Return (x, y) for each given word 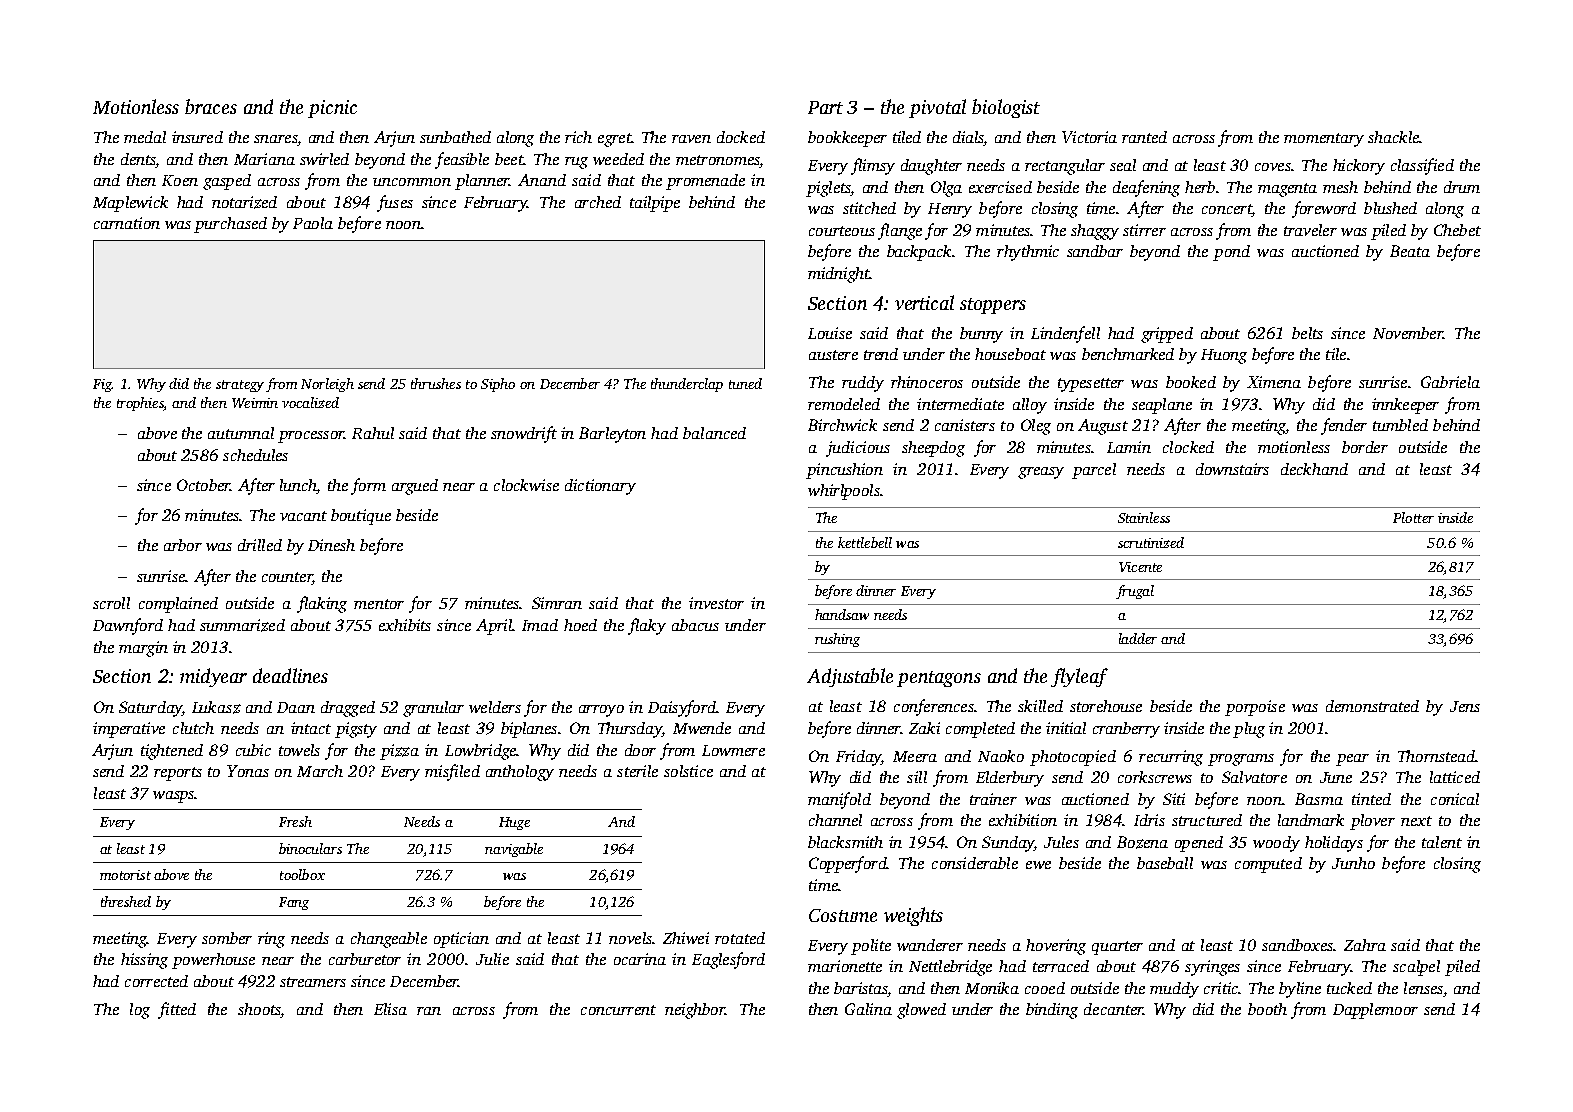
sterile (637, 771)
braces (211, 106)
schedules (255, 455)
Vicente (1140, 567)
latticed (1455, 777)
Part (825, 107)
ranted (1144, 137)
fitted (177, 1010)
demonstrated (1372, 706)
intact (311, 728)
